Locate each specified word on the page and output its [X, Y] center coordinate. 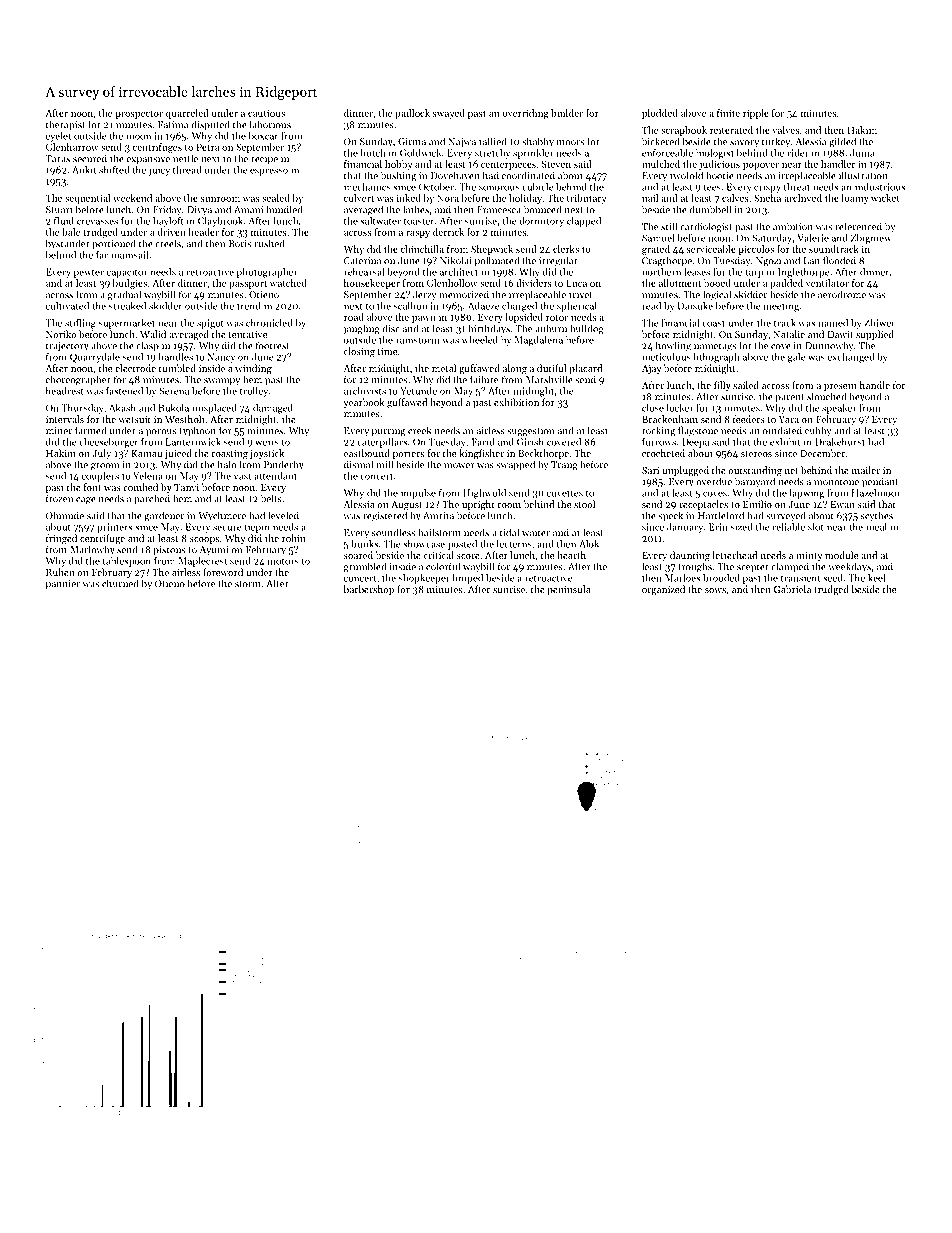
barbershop [368, 590]
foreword [223, 572]
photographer [267, 273]
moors [570, 143]
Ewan [843, 504]
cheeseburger [108, 443]
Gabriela [792, 589]
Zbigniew [871, 239]
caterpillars [382, 443]
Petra [208, 147]
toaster [419, 221]
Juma [862, 153]
